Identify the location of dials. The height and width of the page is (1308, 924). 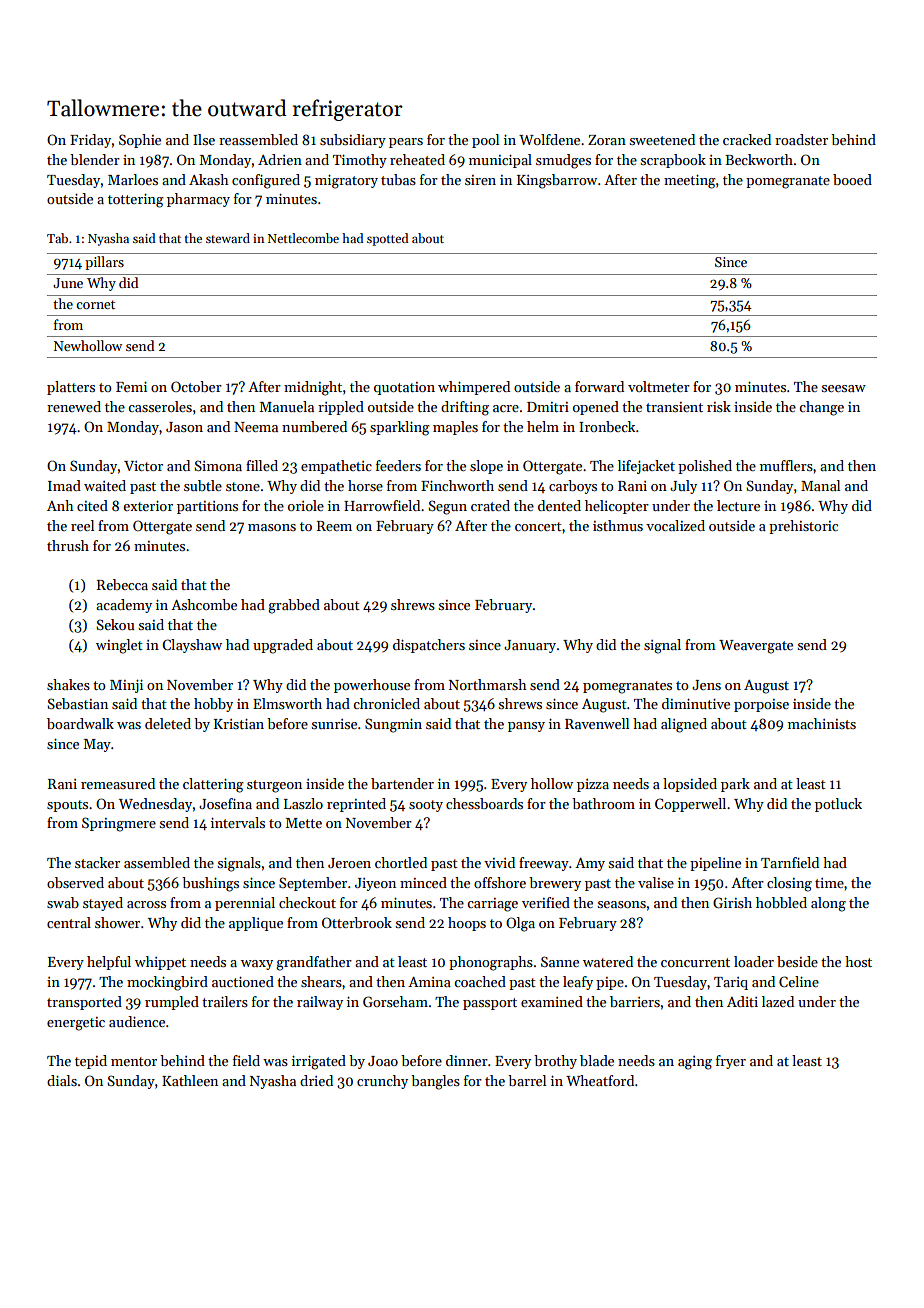
(62, 1080).
